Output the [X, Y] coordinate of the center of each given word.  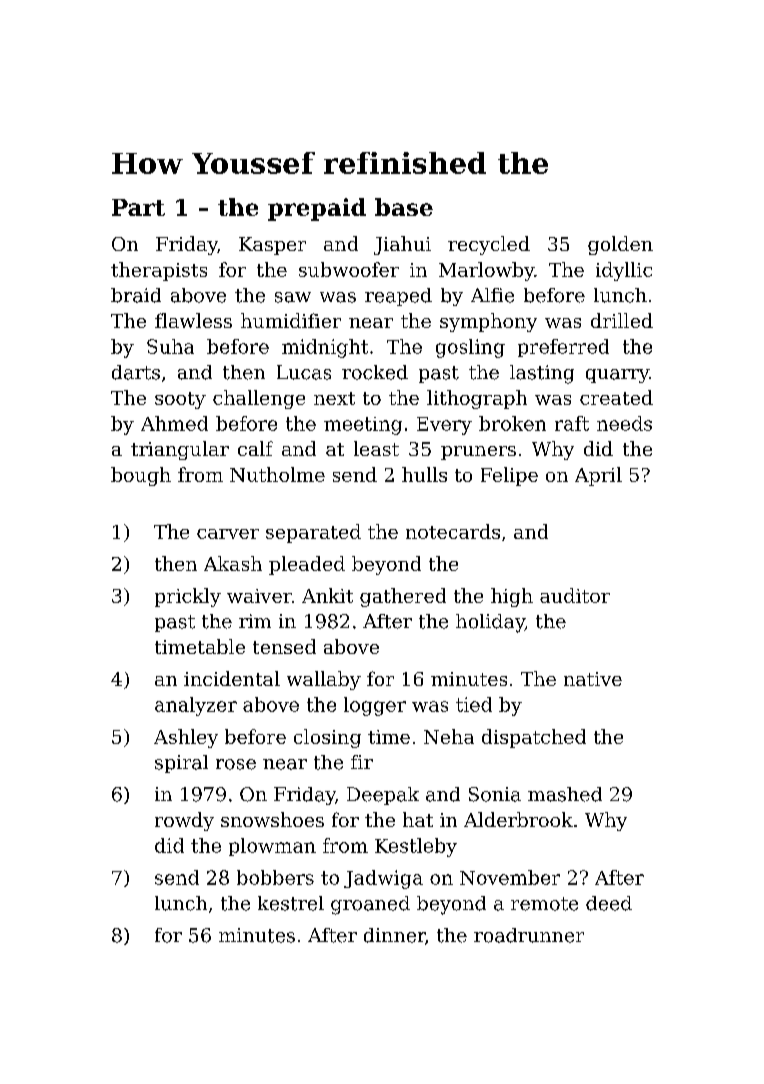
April [598, 476]
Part [138, 207]
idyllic [624, 271]
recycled [489, 245]
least [376, 448]
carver [228, 534]
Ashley [186, 738]
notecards [453, 531]
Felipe [509, 476]
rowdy [184, 821]
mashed [565, 794]
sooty [180, 400]
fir [362, 762]
